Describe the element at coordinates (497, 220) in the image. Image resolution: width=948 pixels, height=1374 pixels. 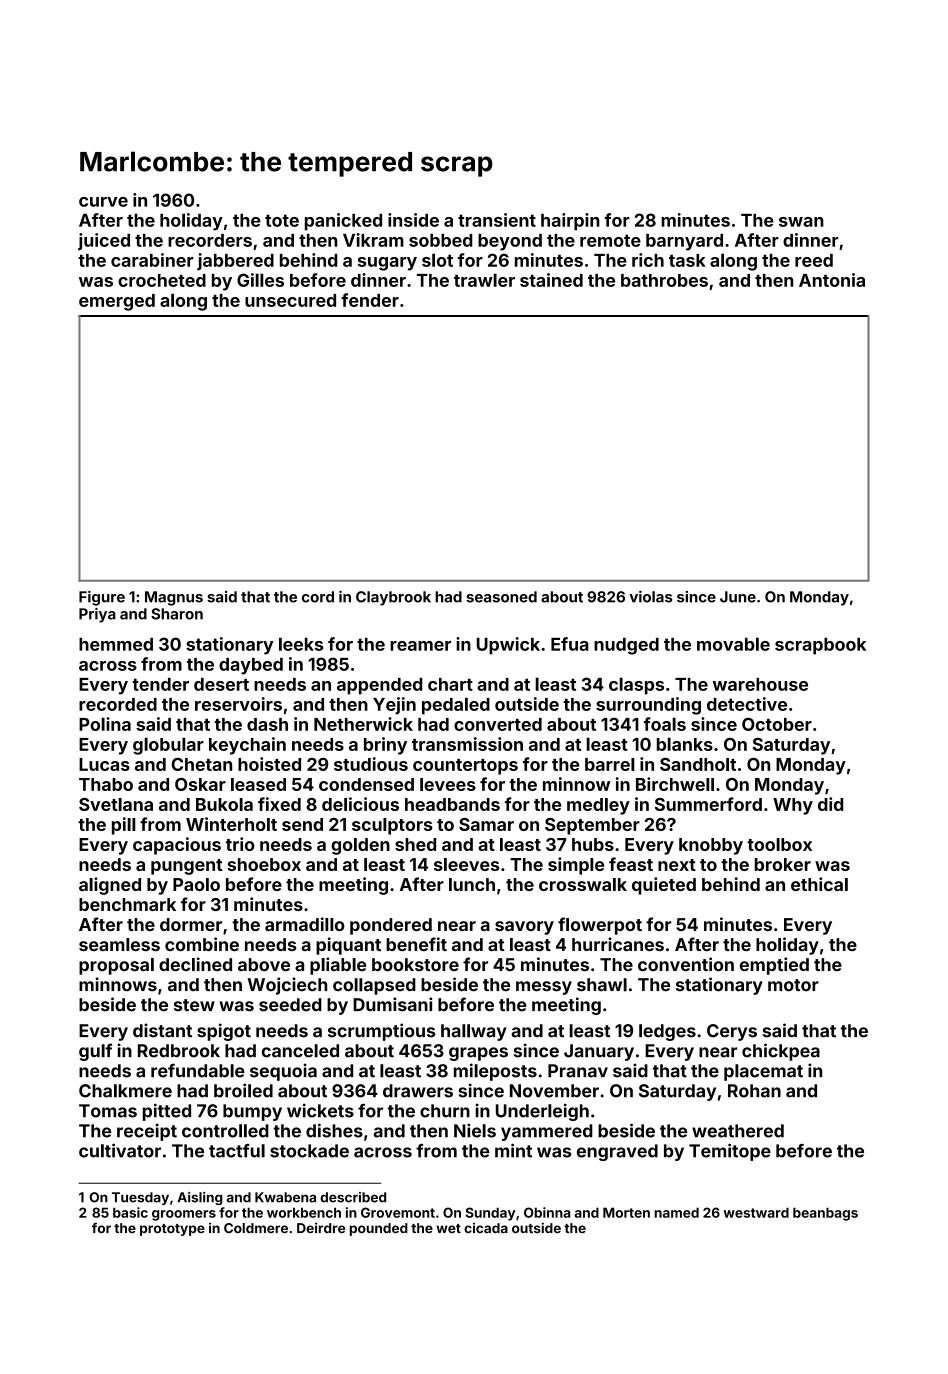
I see `transient` at that location.
